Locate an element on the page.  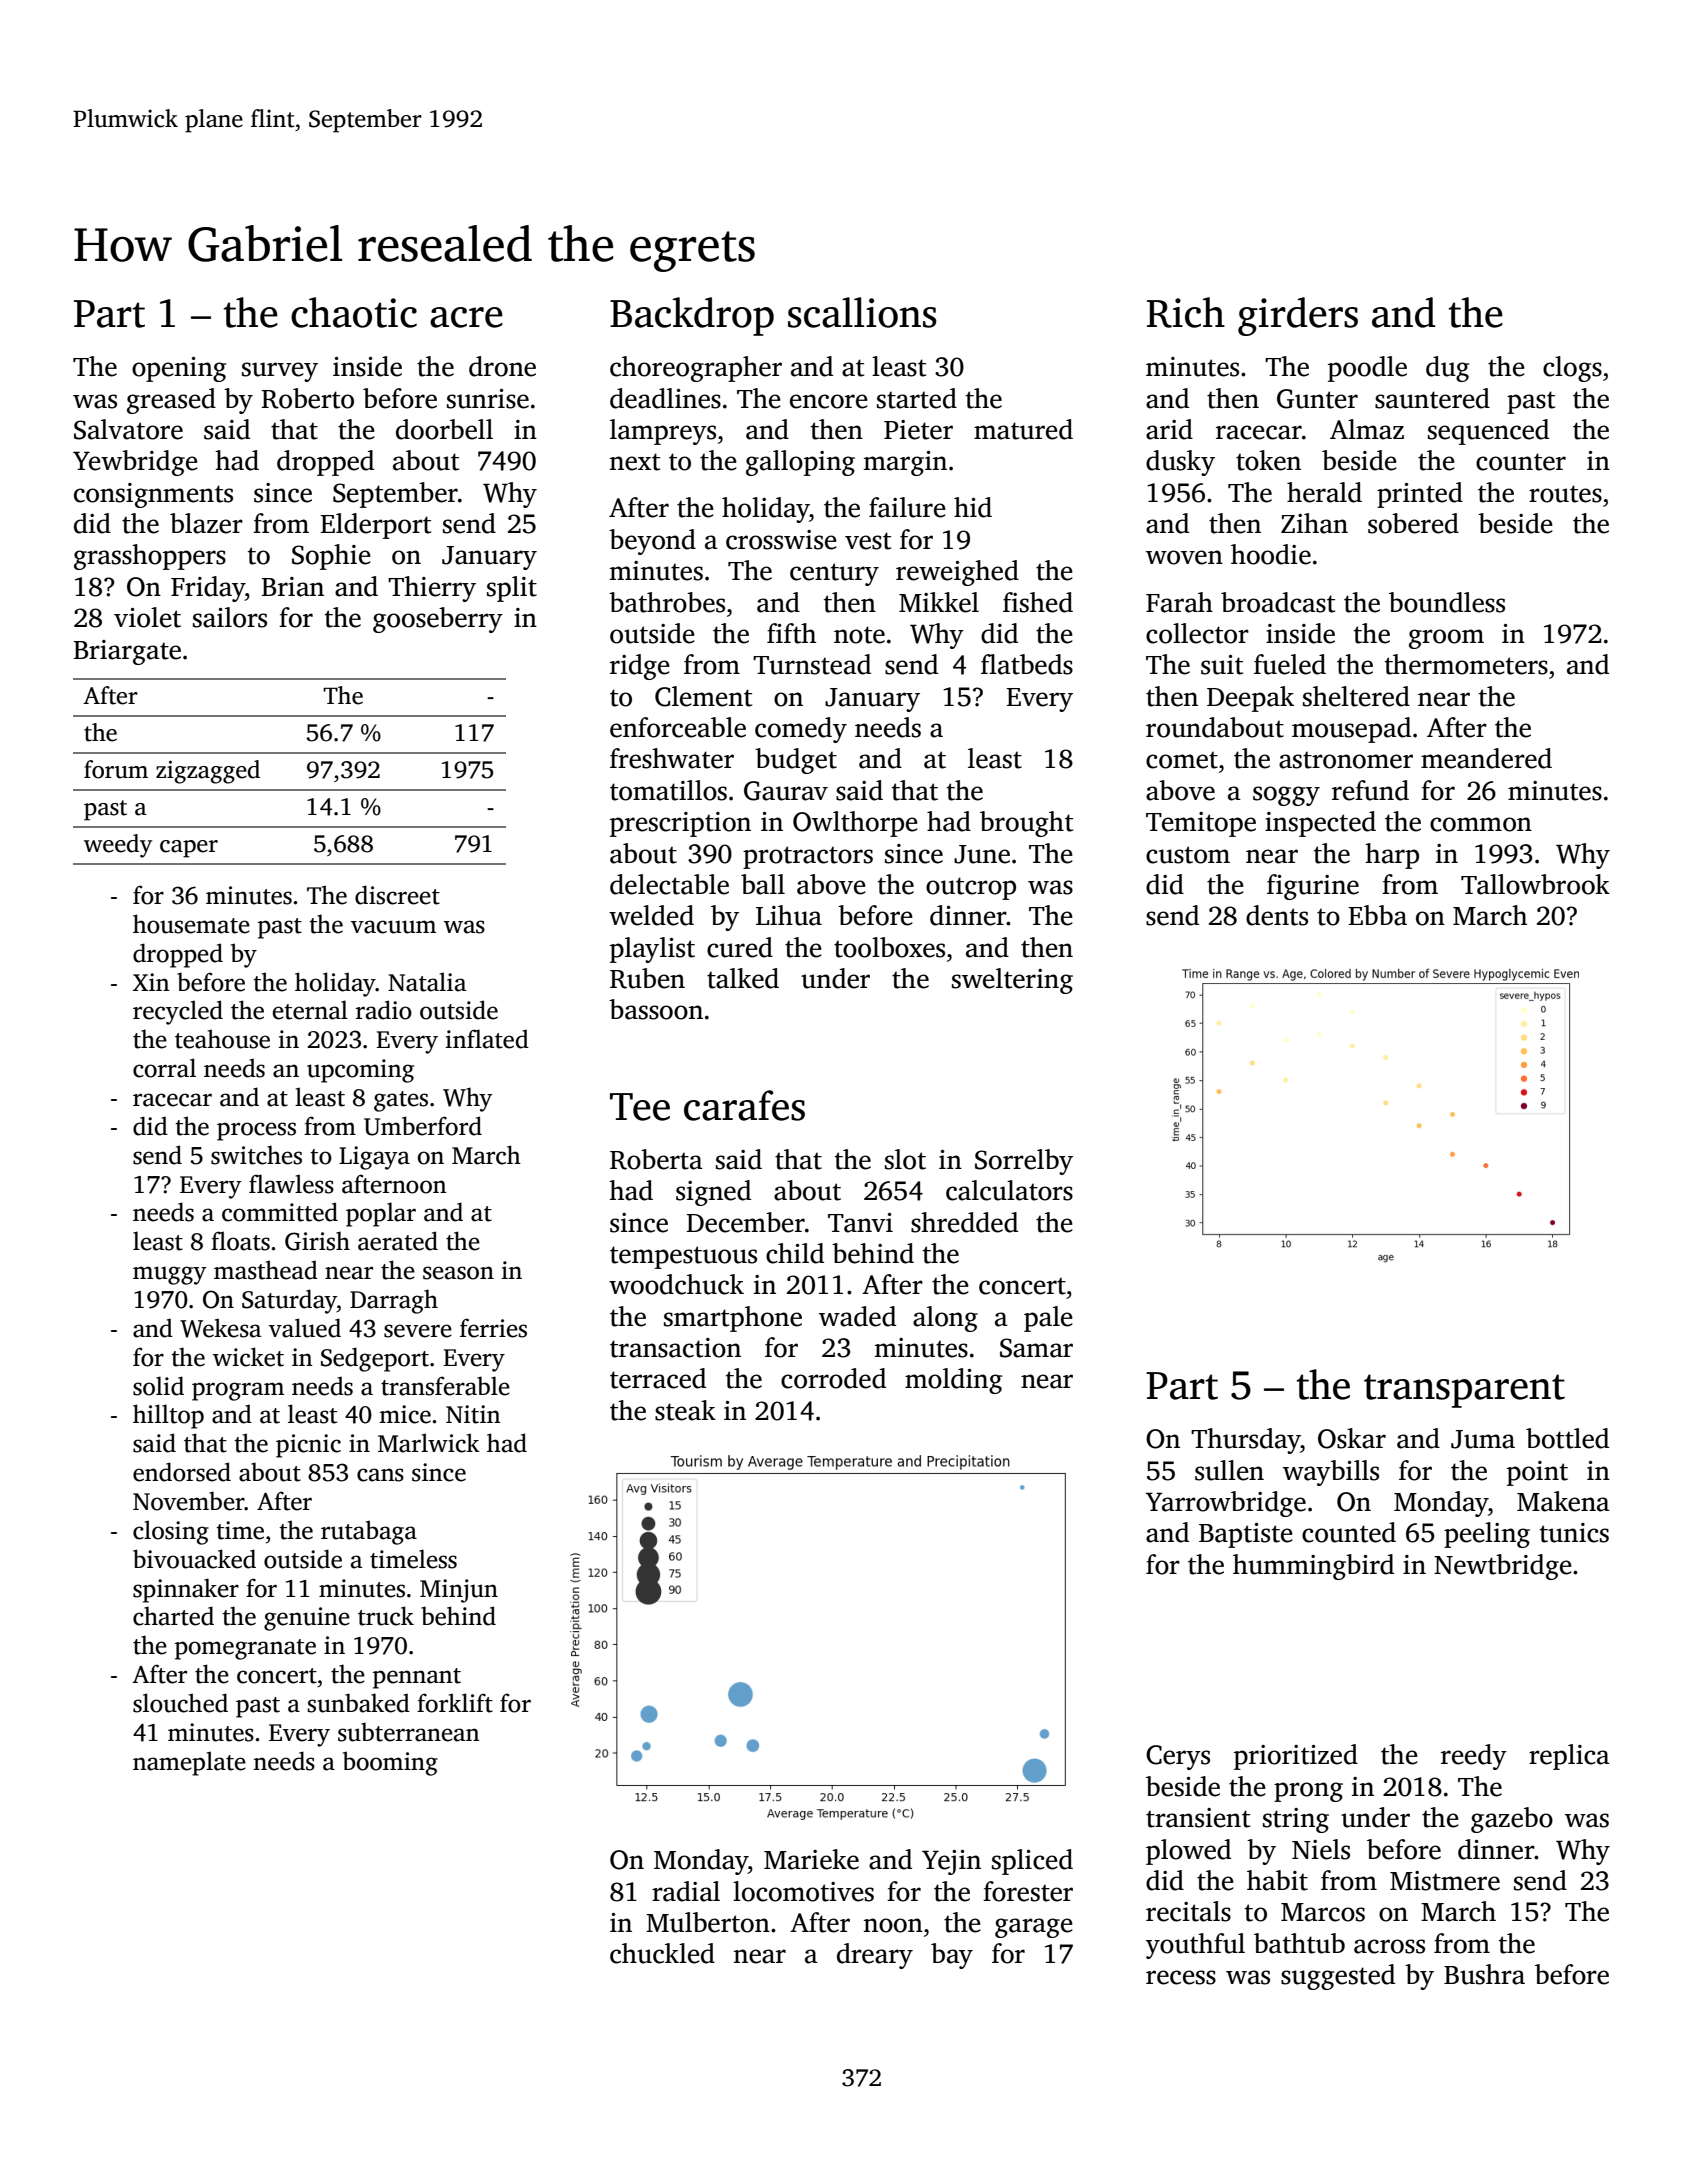
muggy is located at coordinates (169, 1275).
